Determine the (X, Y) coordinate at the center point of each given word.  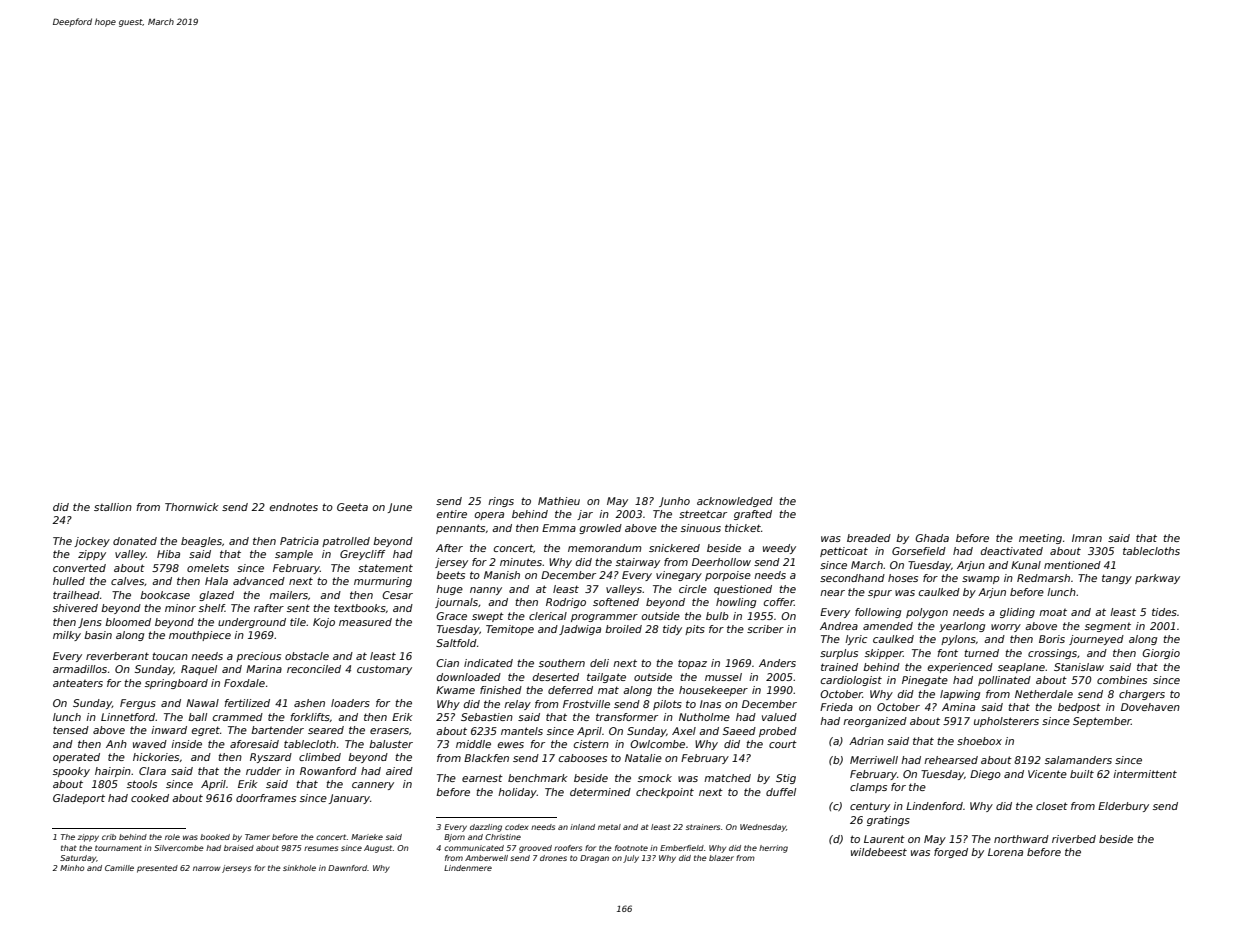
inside (186, 744)
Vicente (1047, 774)
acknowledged (735, 502)
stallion (113, 507)
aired (399, 771)
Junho (674, 502)
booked (215, 837)
